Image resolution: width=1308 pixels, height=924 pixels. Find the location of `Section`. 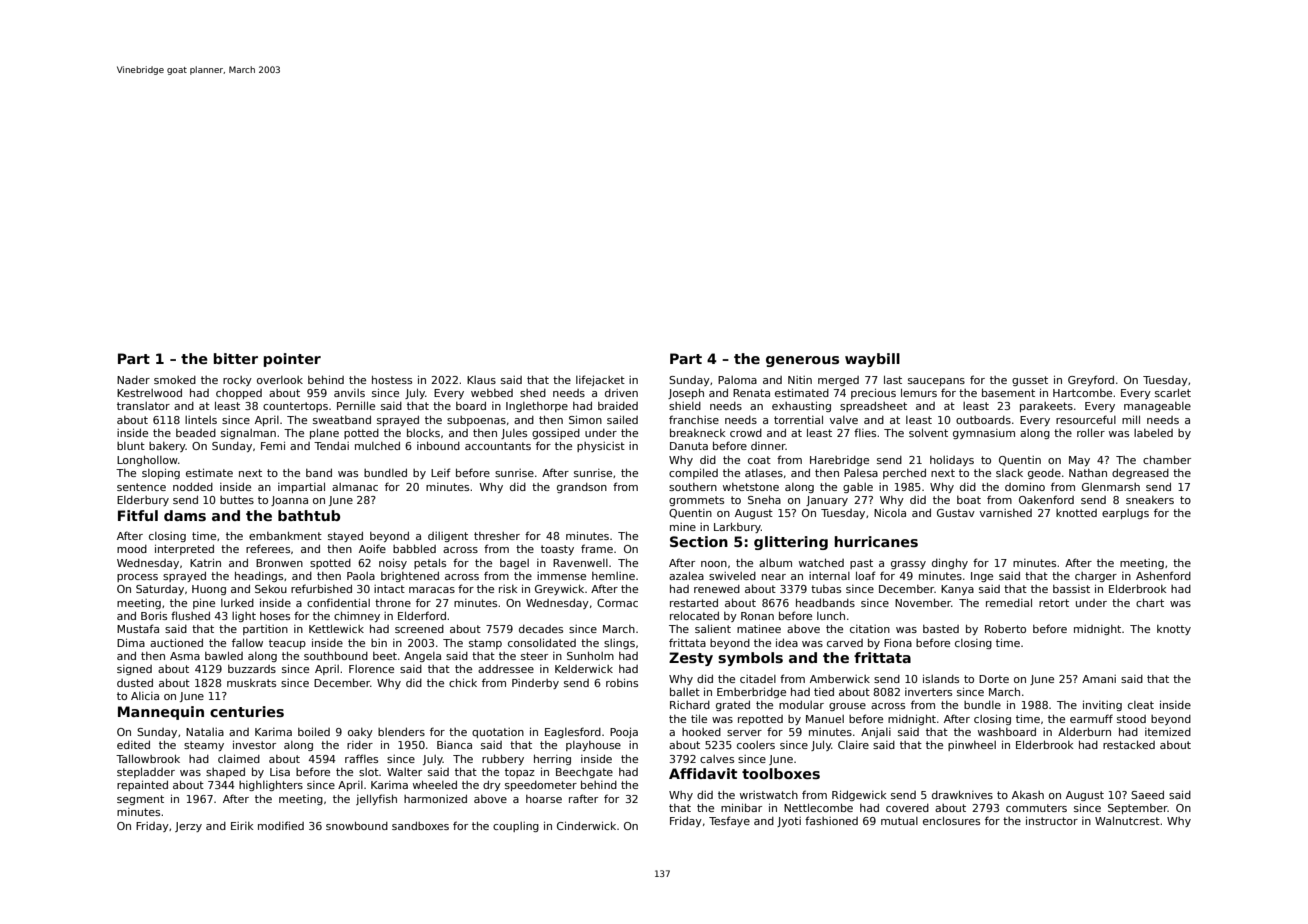

Section is located at coordinates (699, 541).
